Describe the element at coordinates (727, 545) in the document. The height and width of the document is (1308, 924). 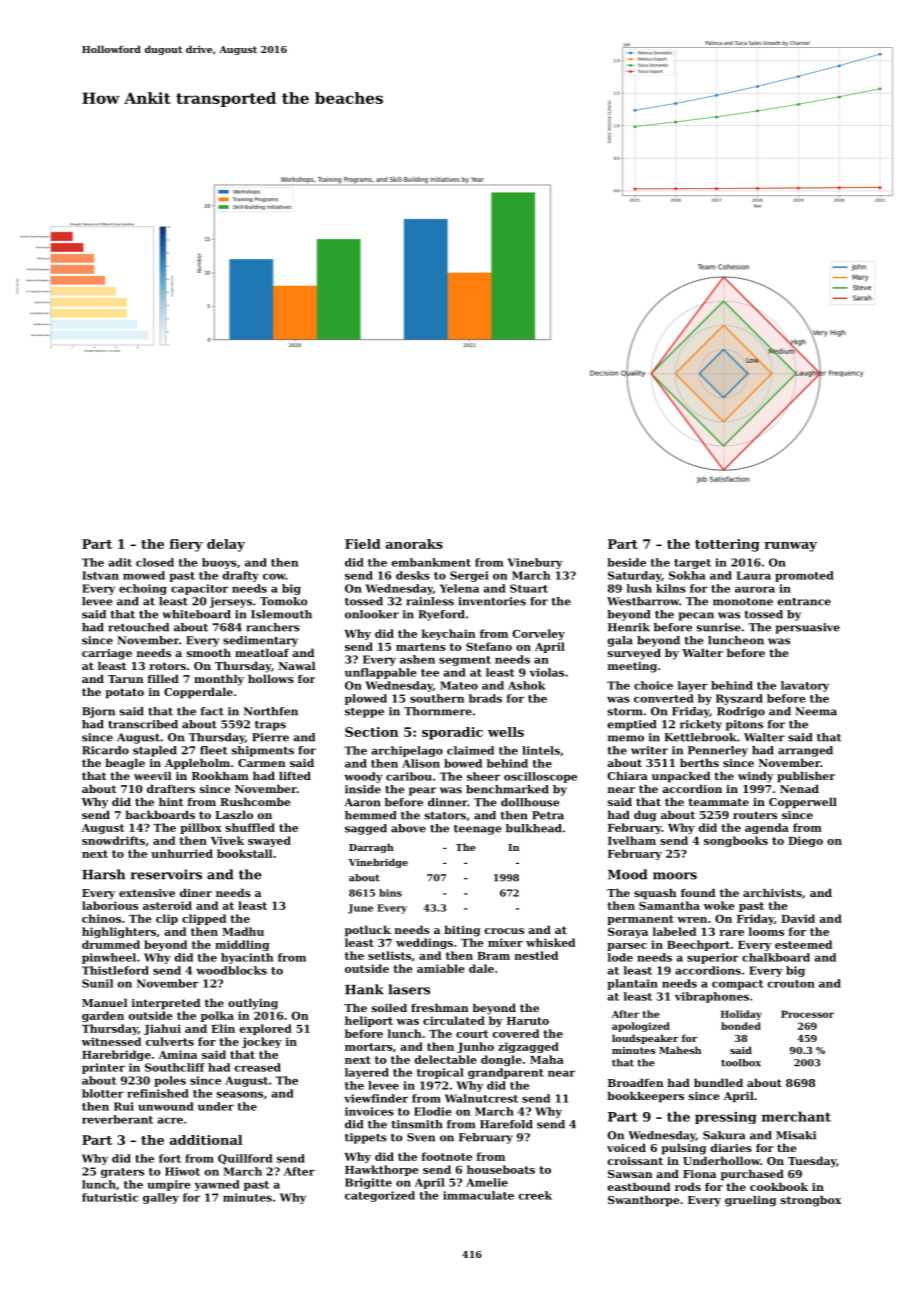
I see `tottering` at that location.
